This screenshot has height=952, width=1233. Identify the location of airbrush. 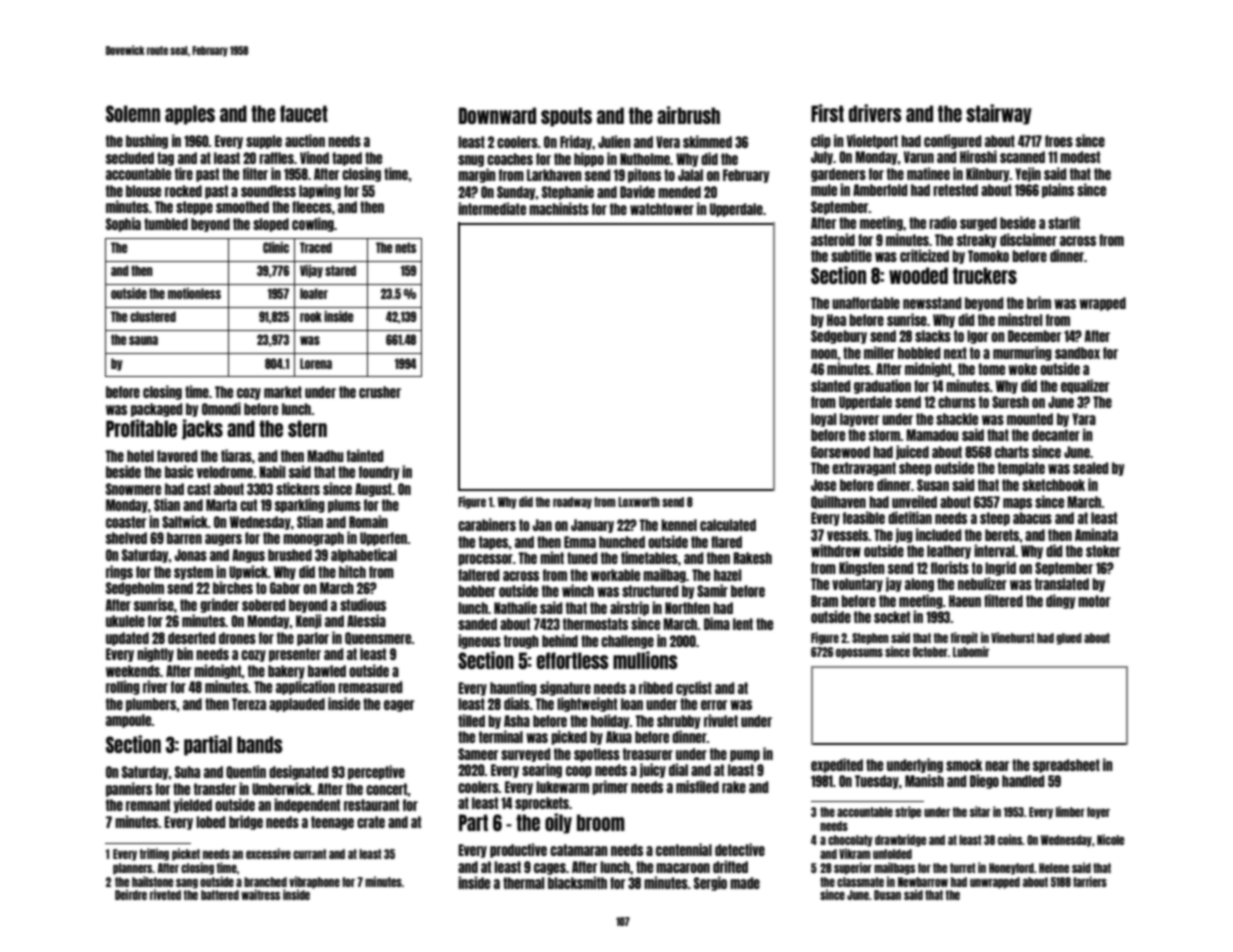
(688, 115).
